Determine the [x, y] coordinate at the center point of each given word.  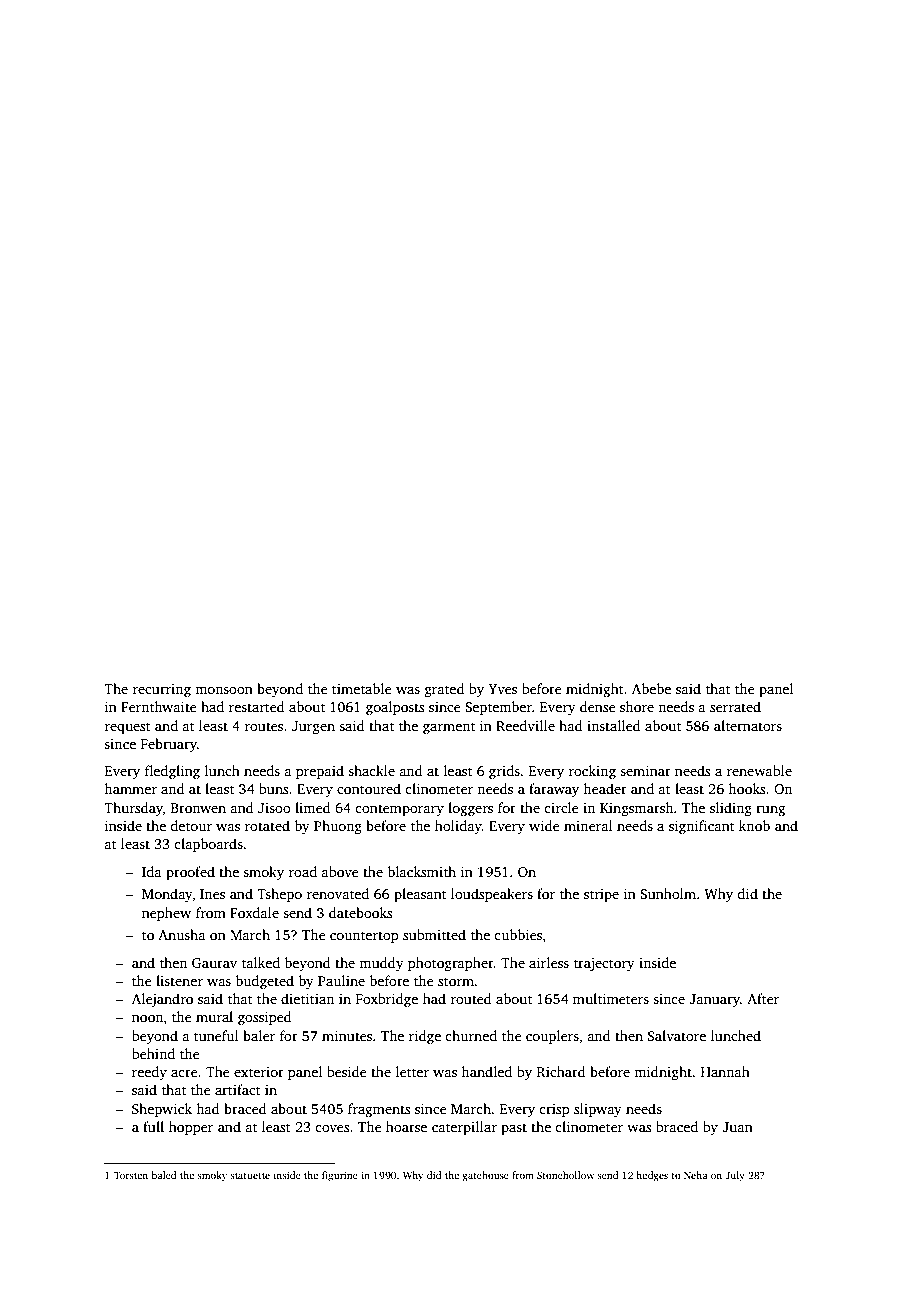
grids [504, 772]
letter [412, 1071]
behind [153, 1053]
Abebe [651, 688]
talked [261, 962]
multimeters [611, 998]
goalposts [395, 708]
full [153, 1126]
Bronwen [198, 808]
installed [614, 725]
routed [471, 998]
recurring [162, 690]
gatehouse [485, 1176]
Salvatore [677, 1035]
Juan [737, 1127]
